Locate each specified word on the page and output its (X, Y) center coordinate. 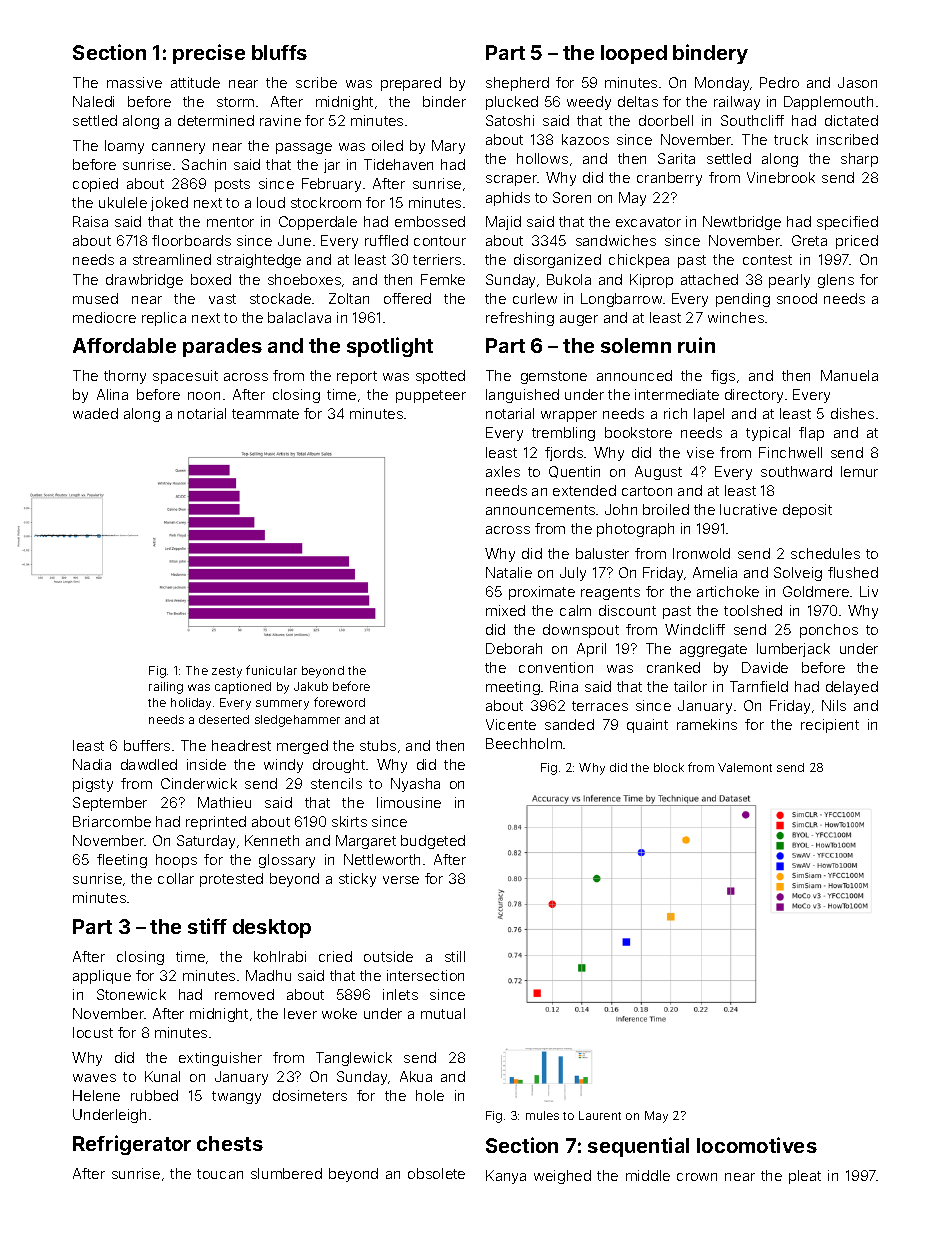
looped (634, 54)
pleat (805, 1177)
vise (700, 452)
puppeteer (431, 396)
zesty (227, 672)
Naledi (93, 101)
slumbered (286, 1173)
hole (430, 1095)
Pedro (779, 82)
